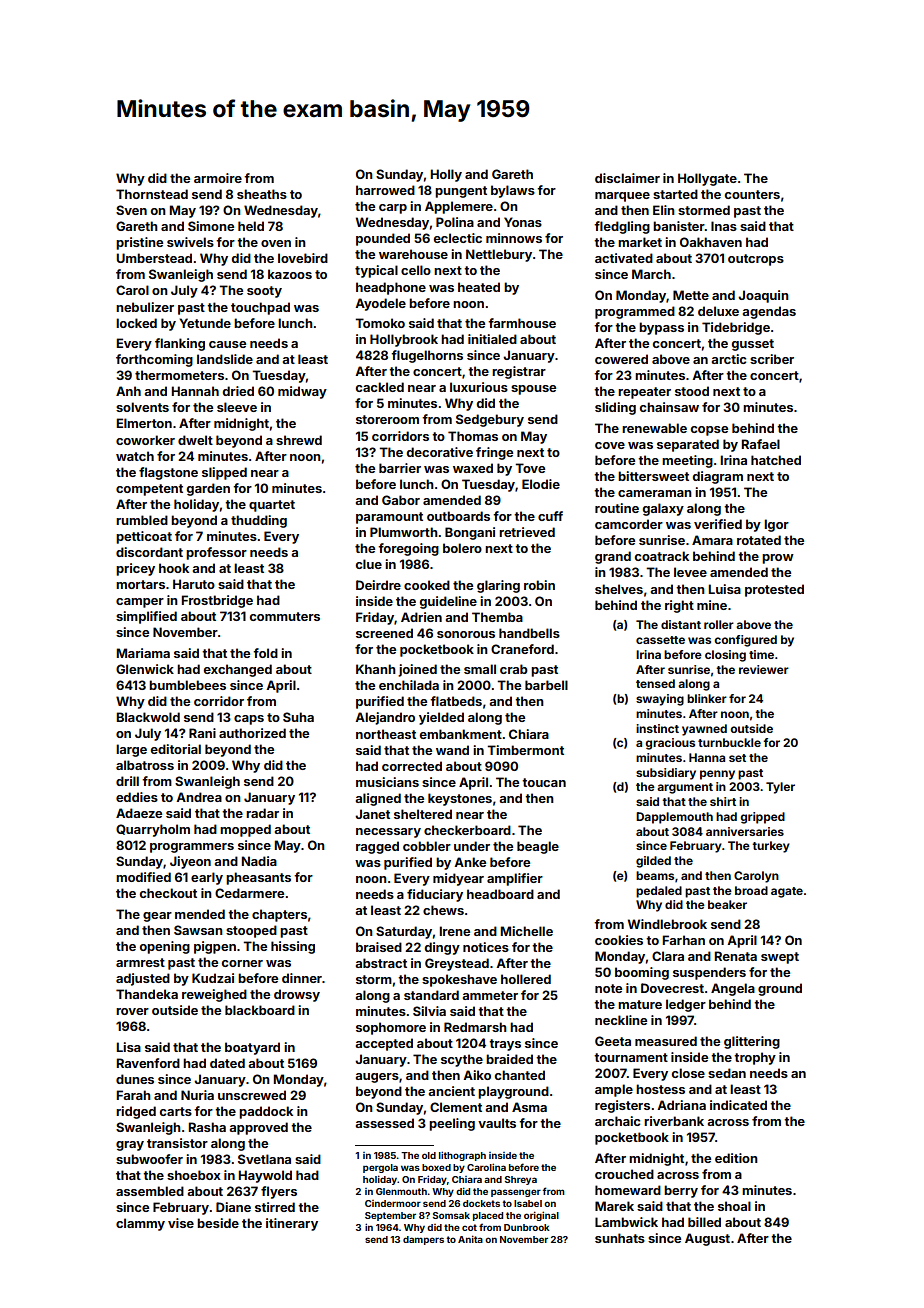 The image size is (924, 1308). I want to click on itinerary, so click(292, 1224).
